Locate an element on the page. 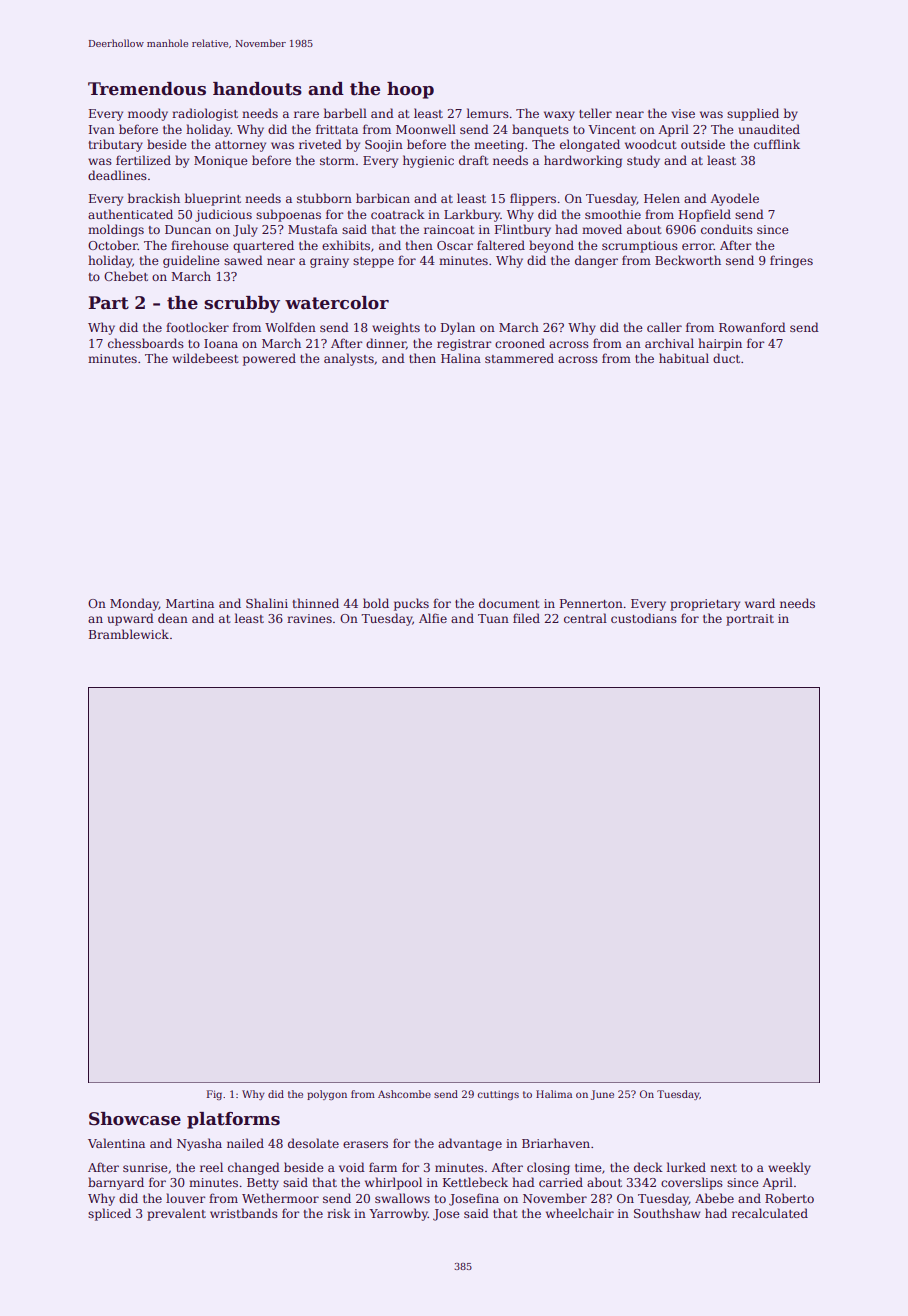 The image size is (908, 1316). Ayodele is located at coordinates (734, 199).
